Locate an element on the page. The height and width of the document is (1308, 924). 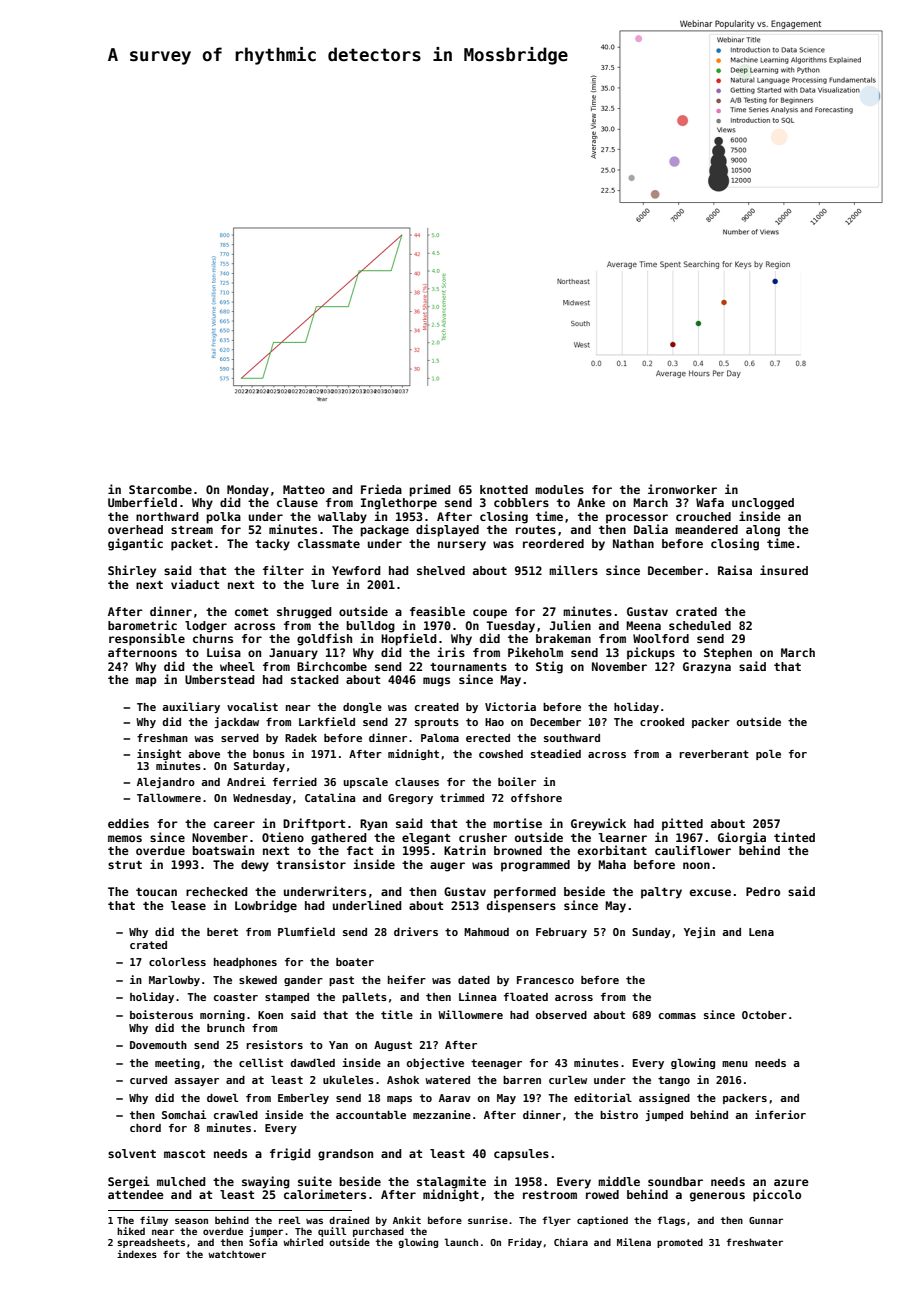
lodger is located at coordinates (206, 627).
